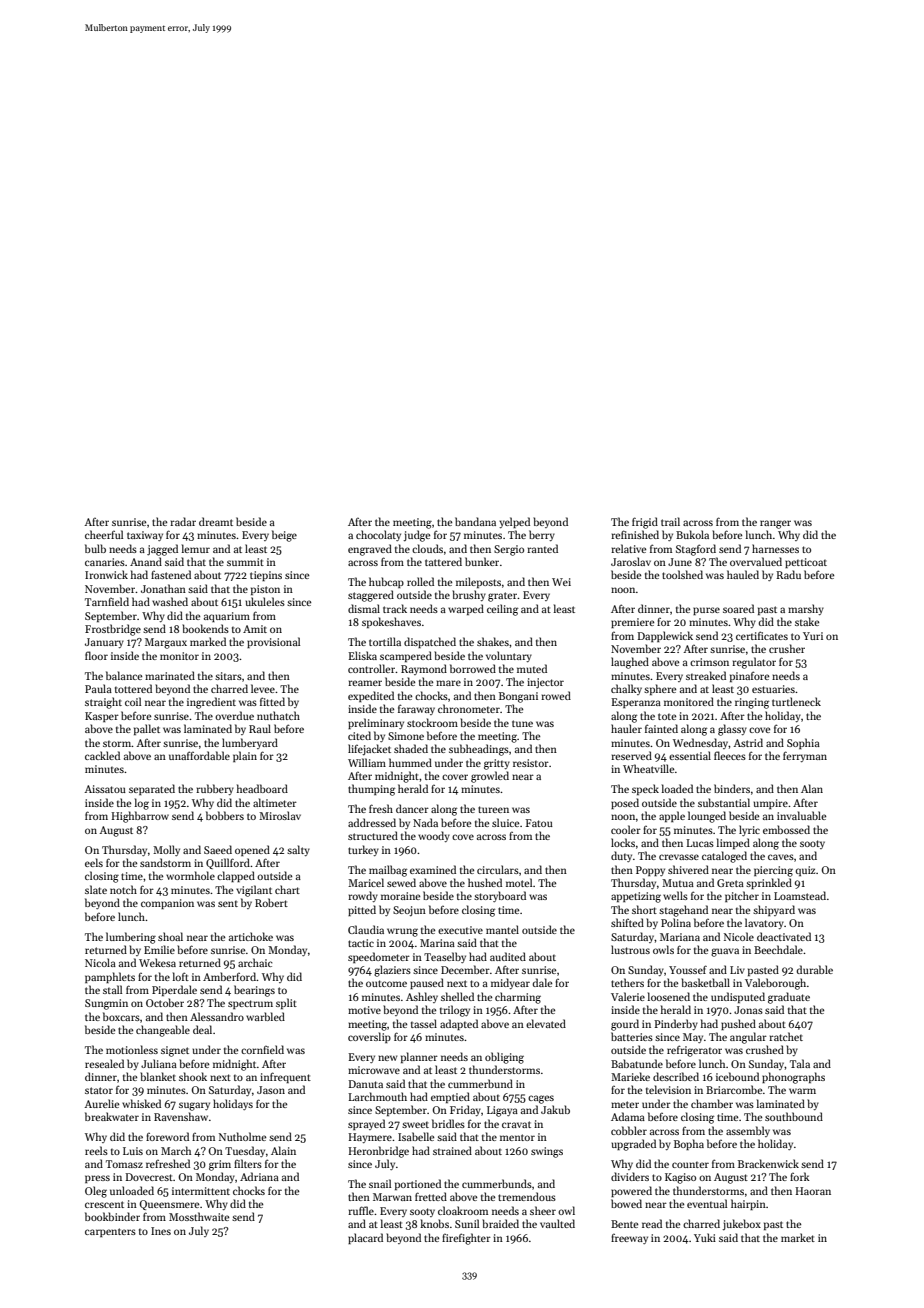 This image has height=1308, width=924. What do you see at coordinates (448, 683) in the image?
I see `mare` at bounding box center [448, 683].
